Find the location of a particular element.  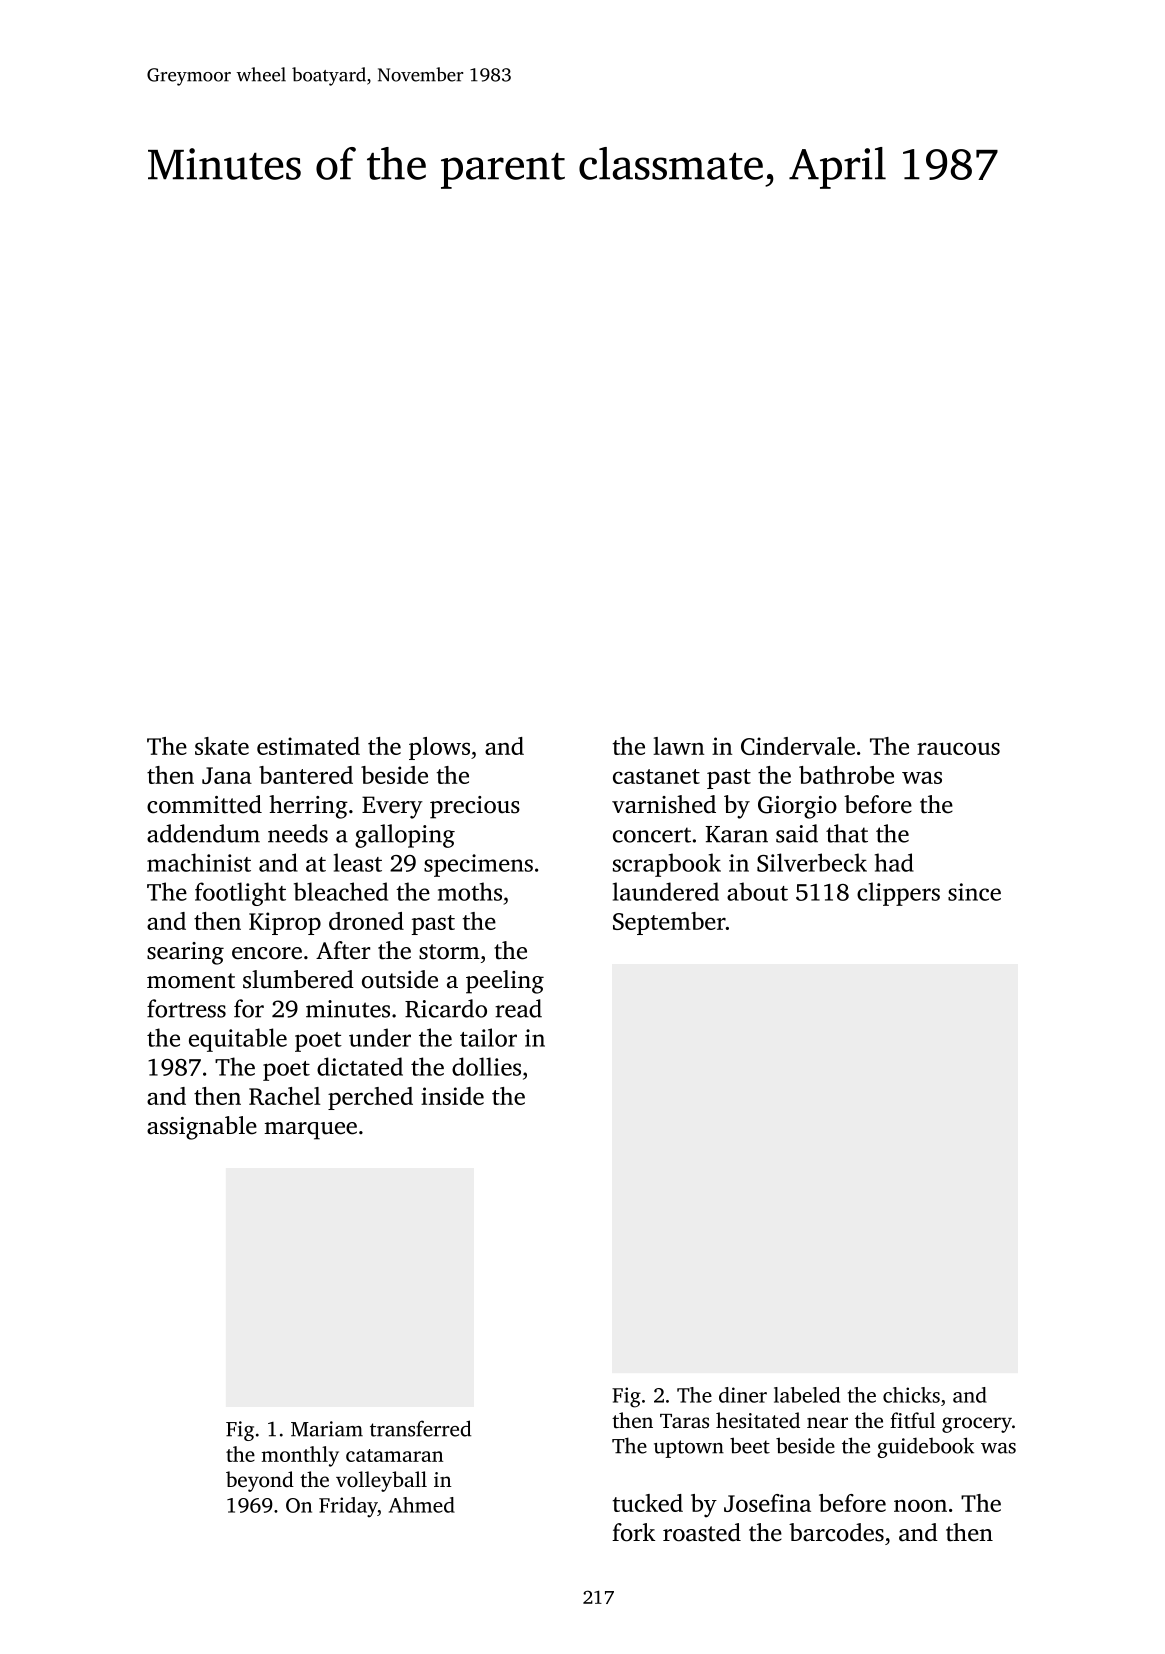

needs is located at coordinates (298, 833).
